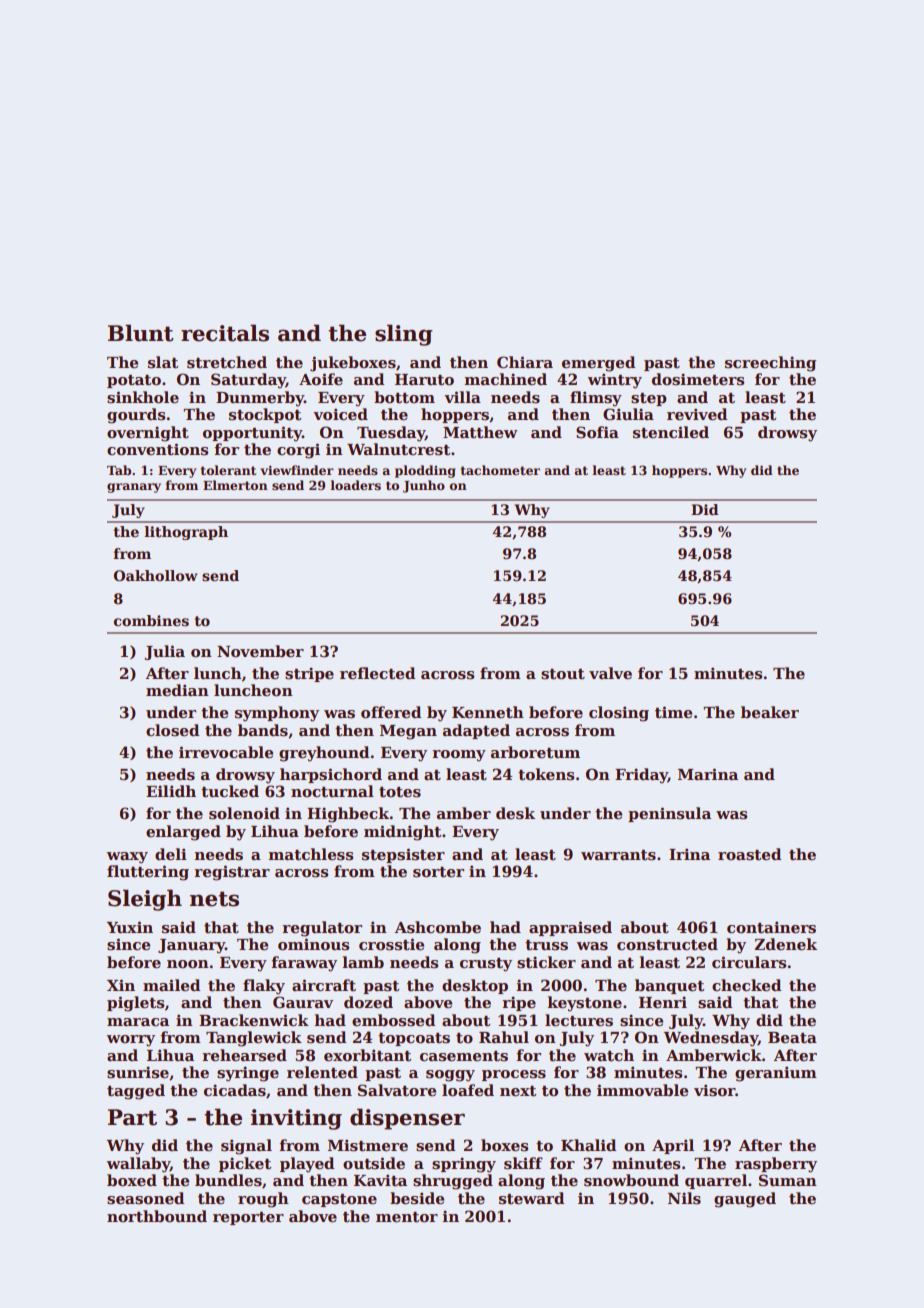  What do you see at coordinates (667, 944) in the screenshot?
I see `constructed` at bounding box center [667, 944].
